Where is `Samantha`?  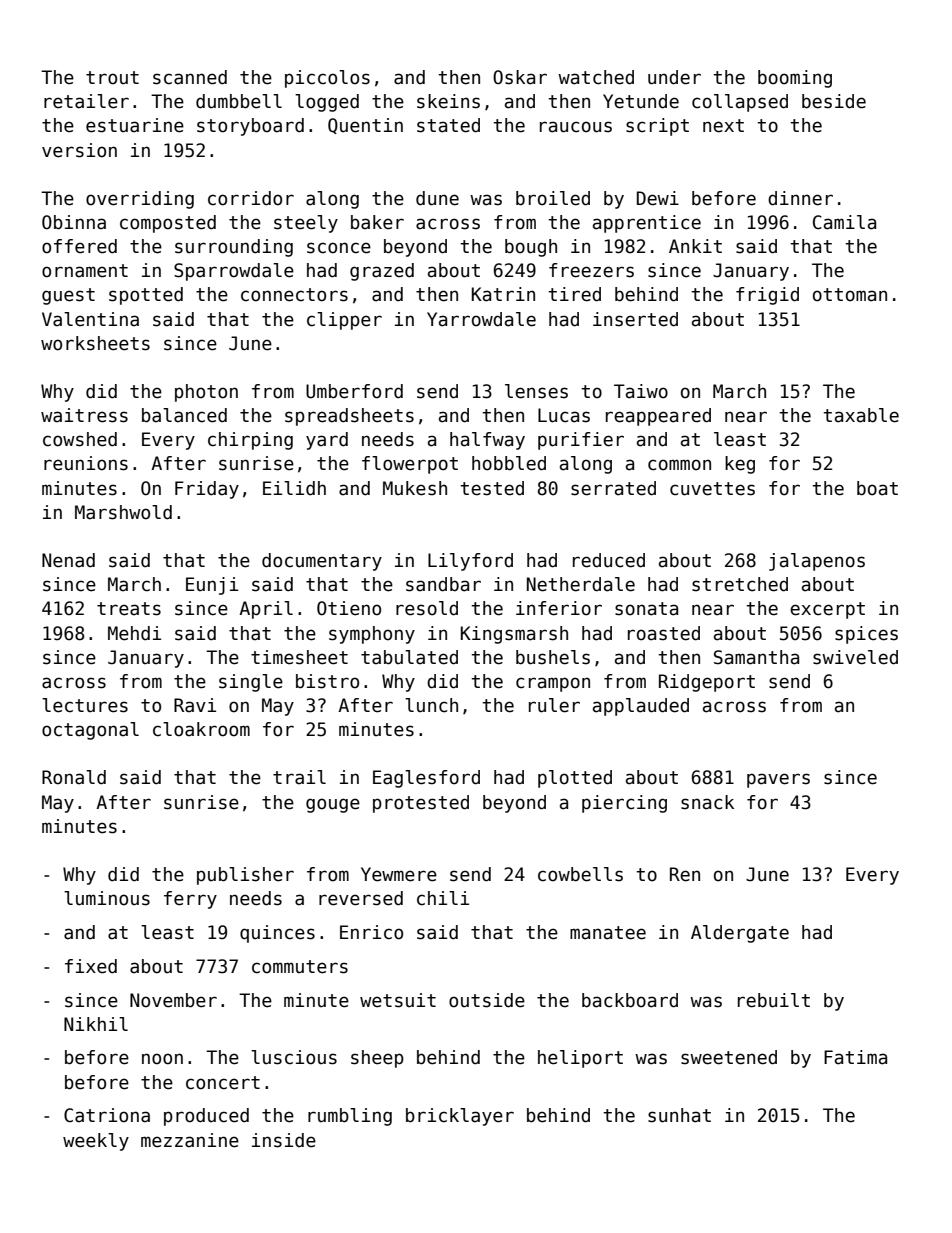
Samantha is located at coordinates (756, 657).
